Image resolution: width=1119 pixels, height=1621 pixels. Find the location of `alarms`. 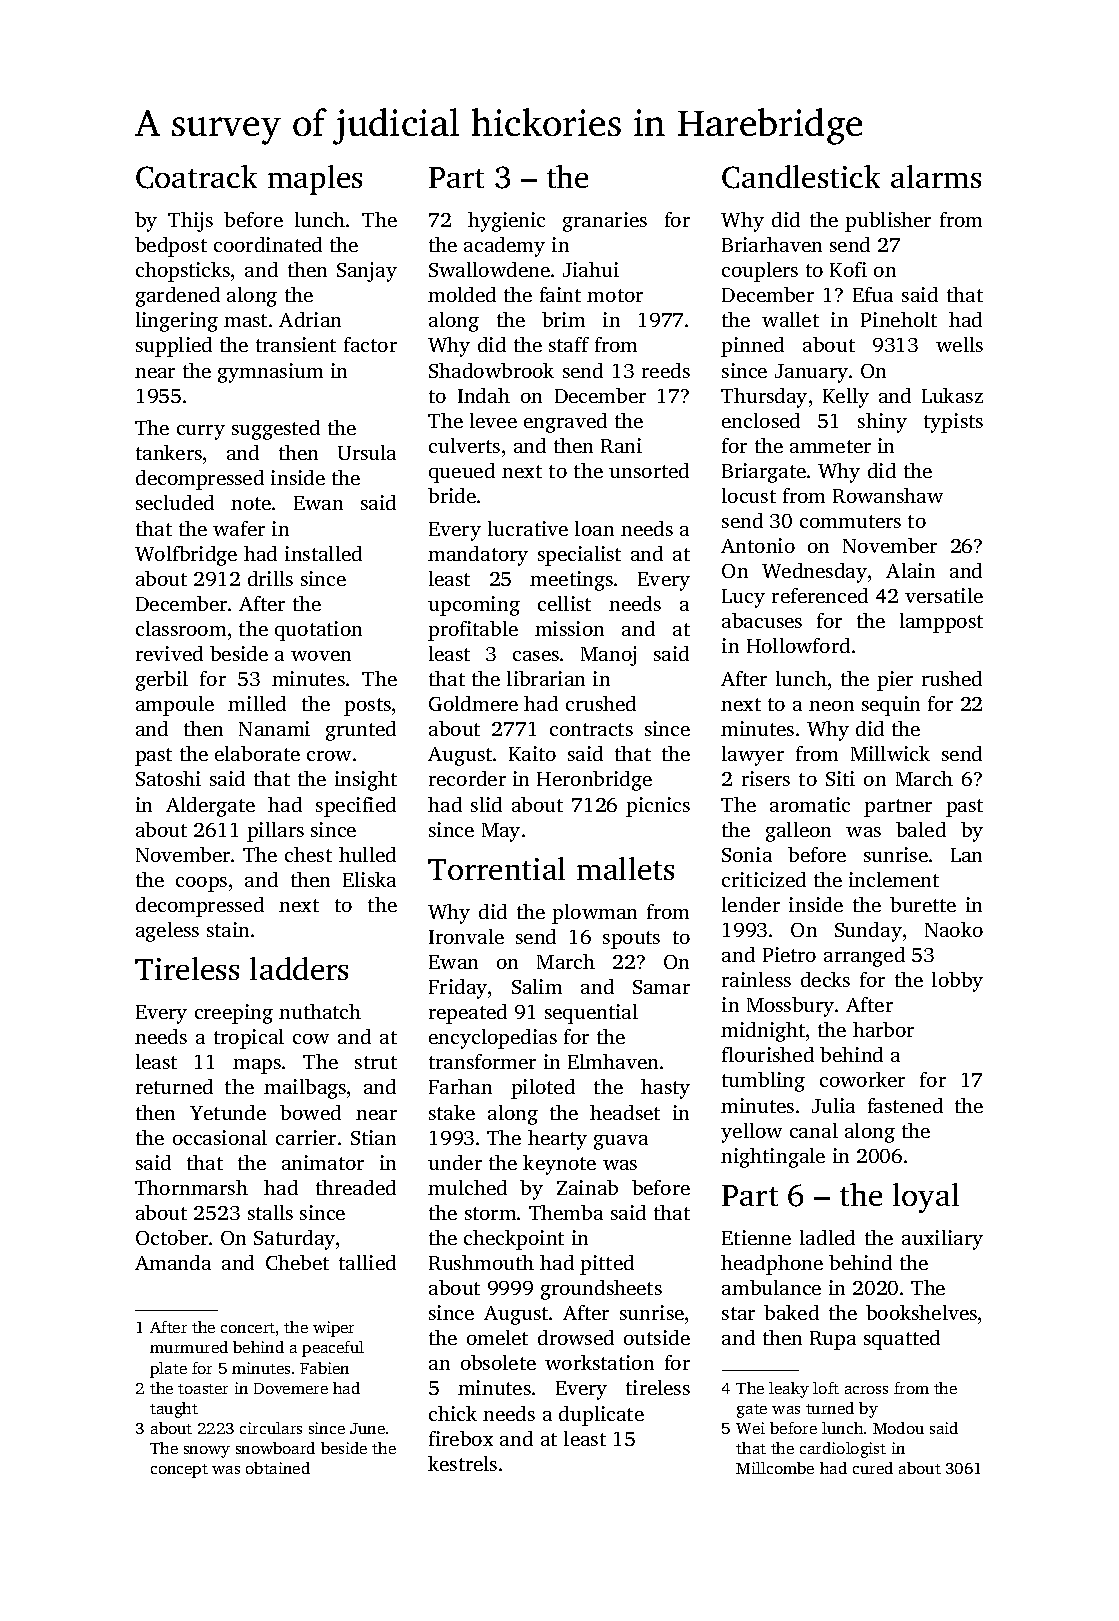

alarms is located at coordinates (936, 176).
